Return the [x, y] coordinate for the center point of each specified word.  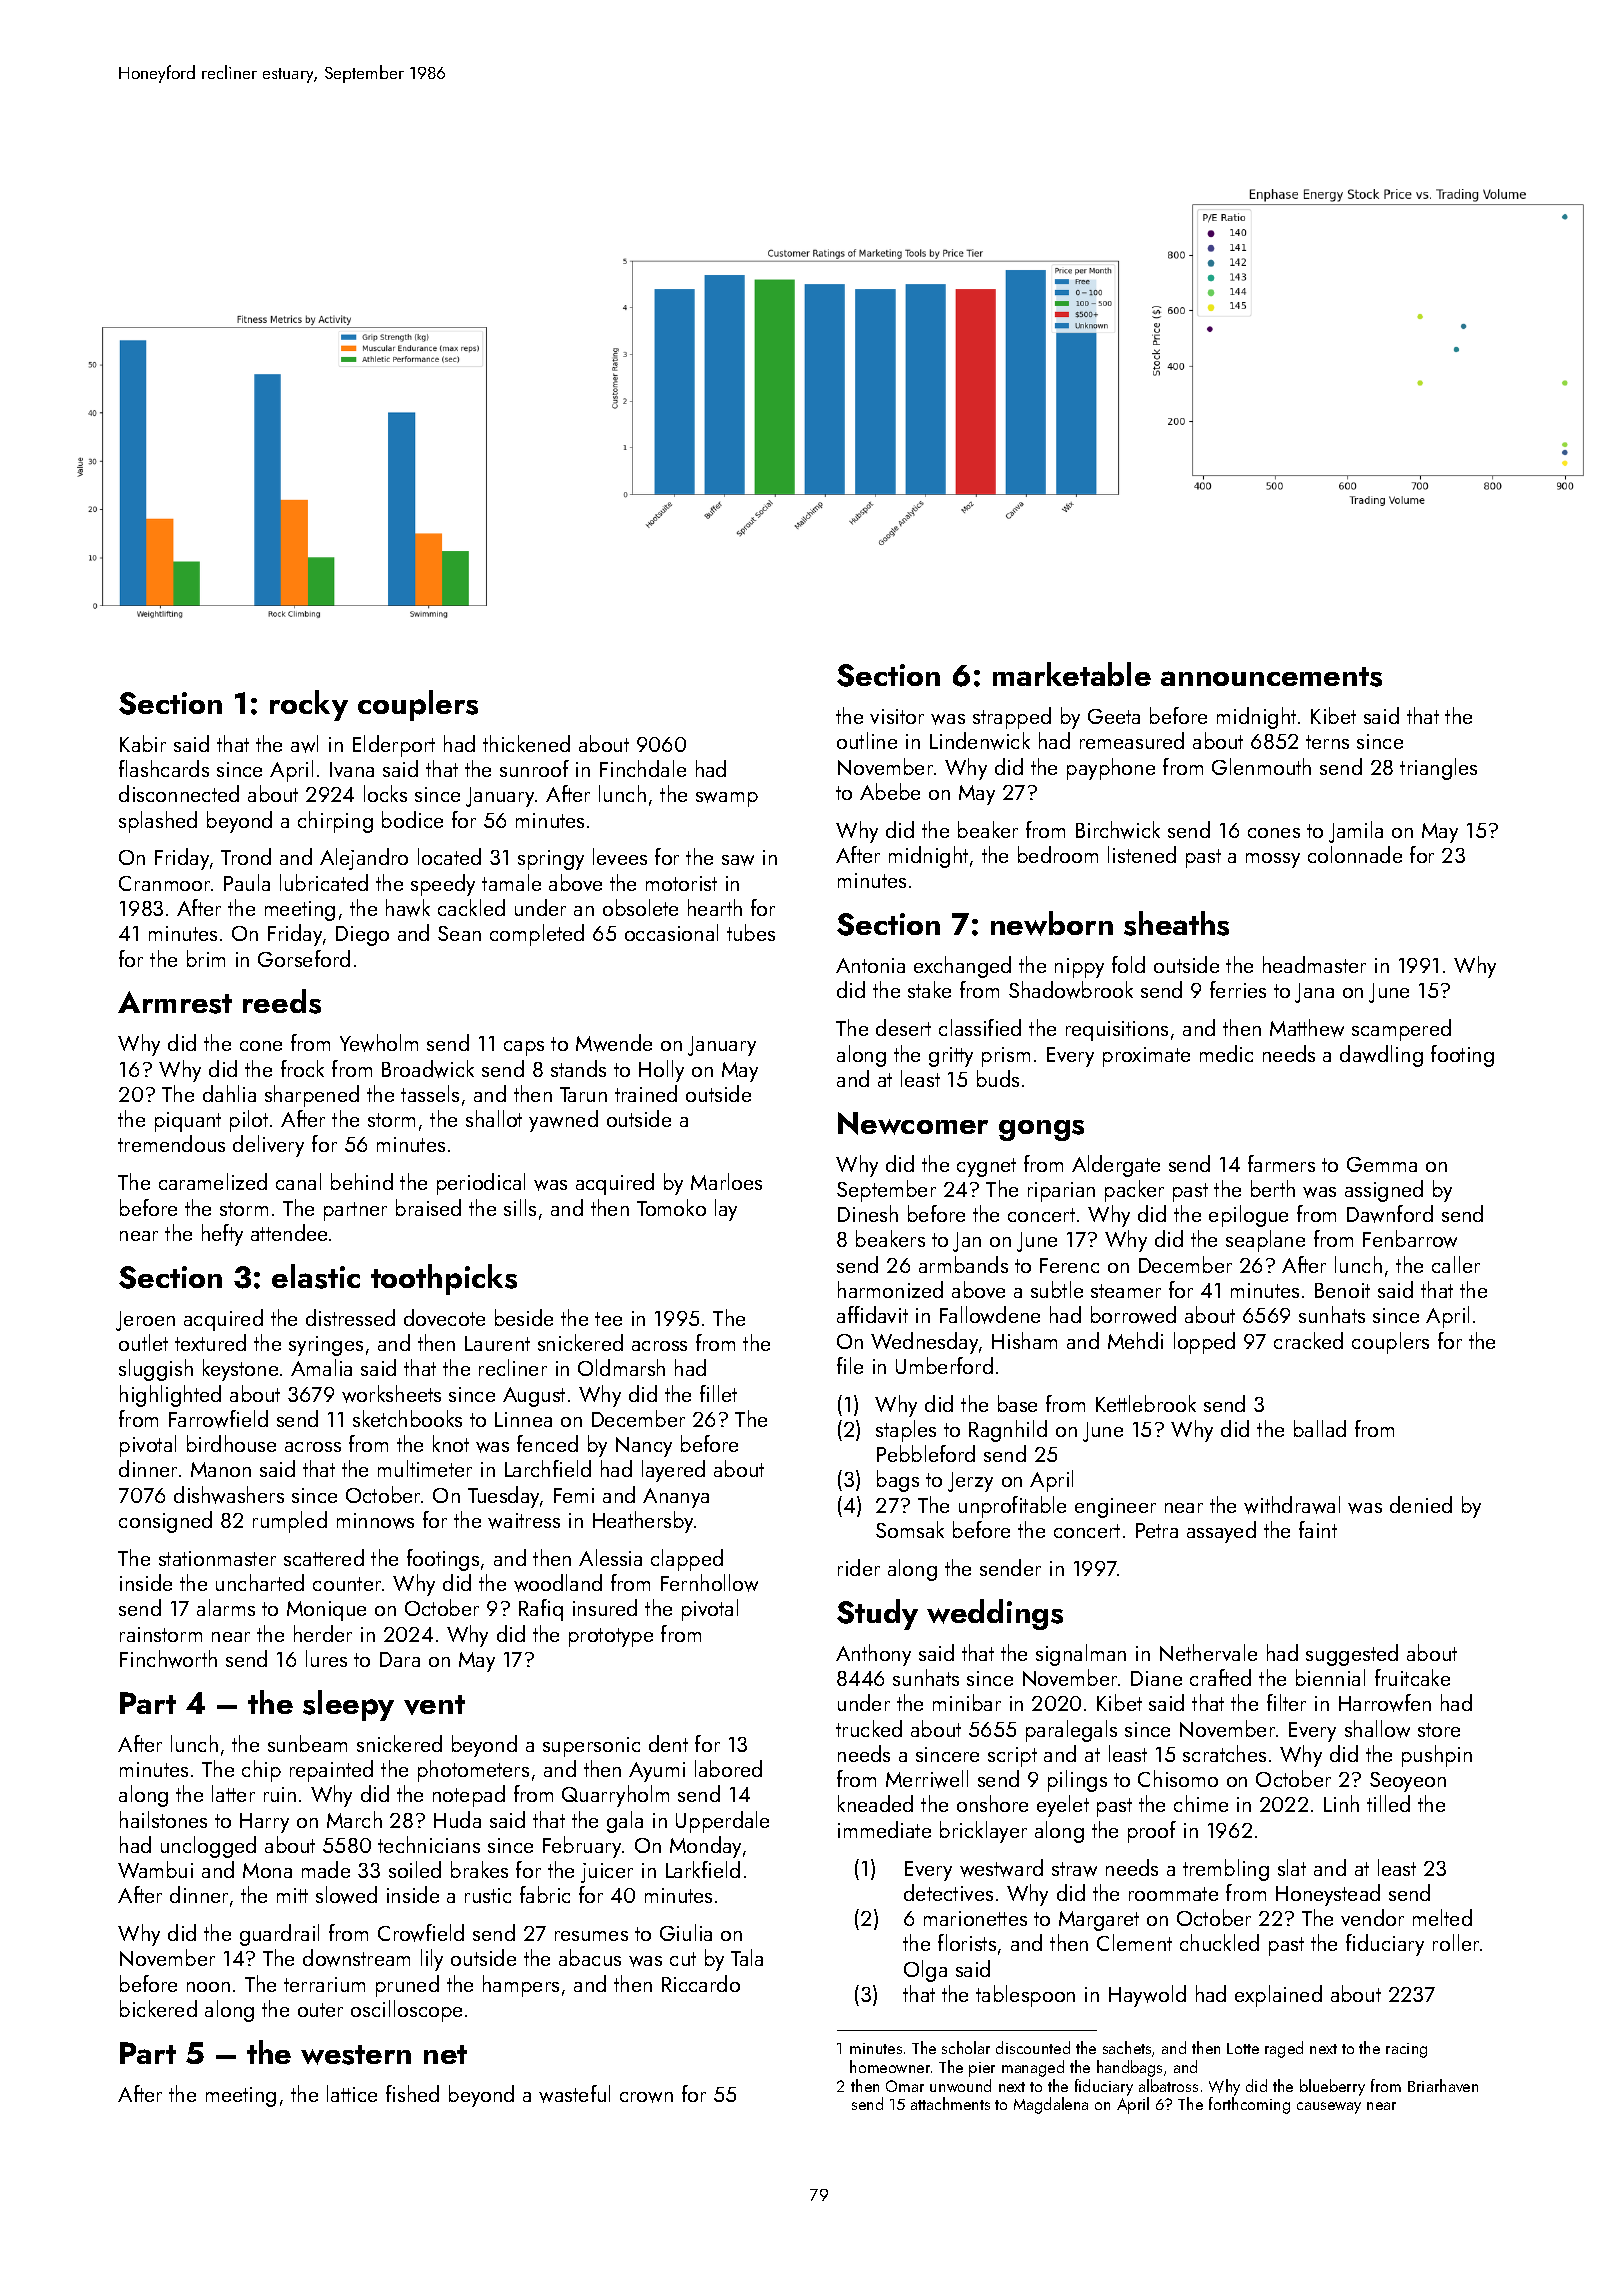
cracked [1308, 1340]
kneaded [875, 1803]
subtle [1057, 1289]
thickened [526, 743]
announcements [1271, 677]
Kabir [143, 743]
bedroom [1058, 854]
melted [1442, 1917]
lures [326, 1658]
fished [412, 2093]
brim [206, 958]
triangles [1438, 769]
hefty [222, 1235]
